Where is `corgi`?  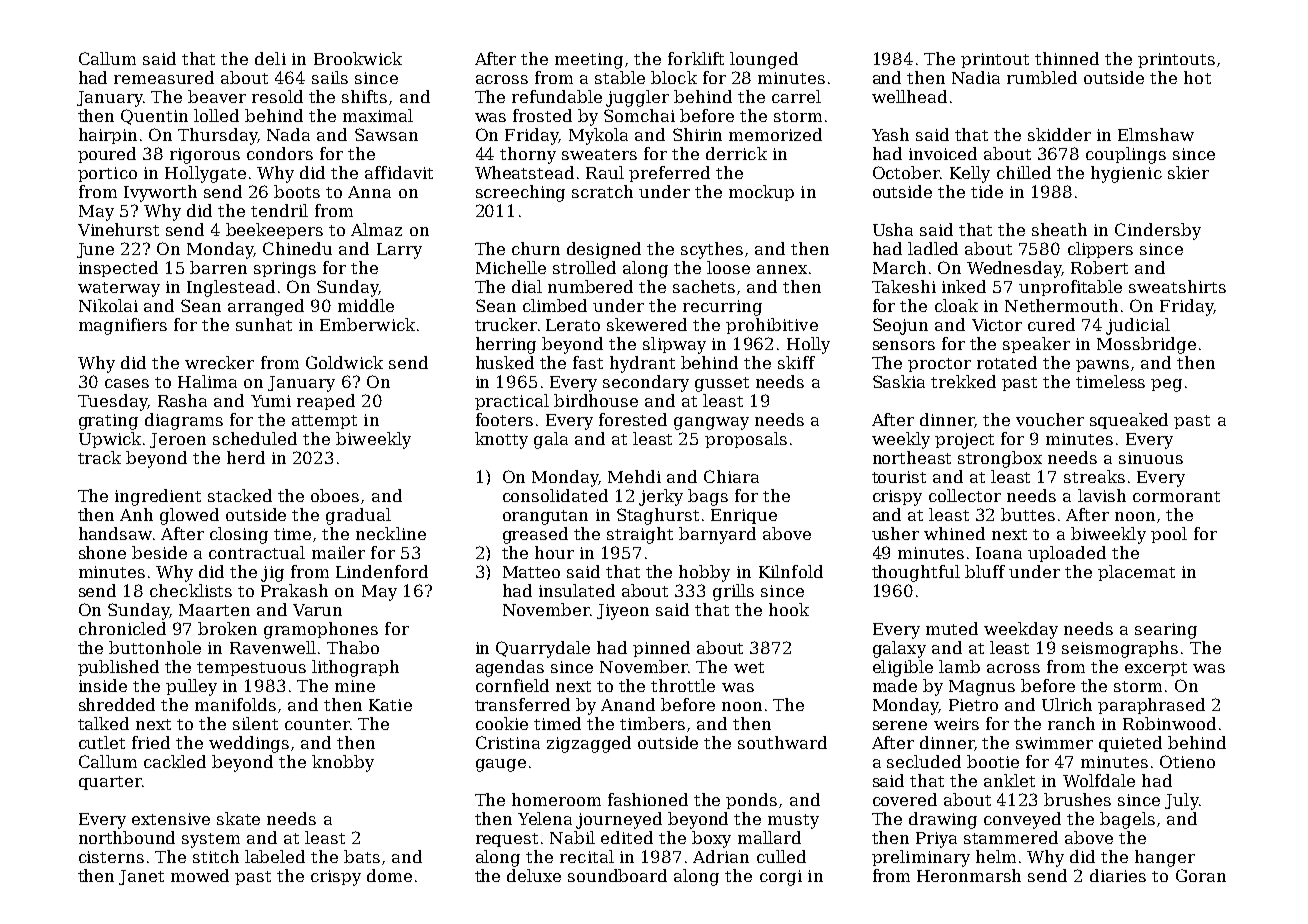 corgi is located at coordinates (781, 878).
